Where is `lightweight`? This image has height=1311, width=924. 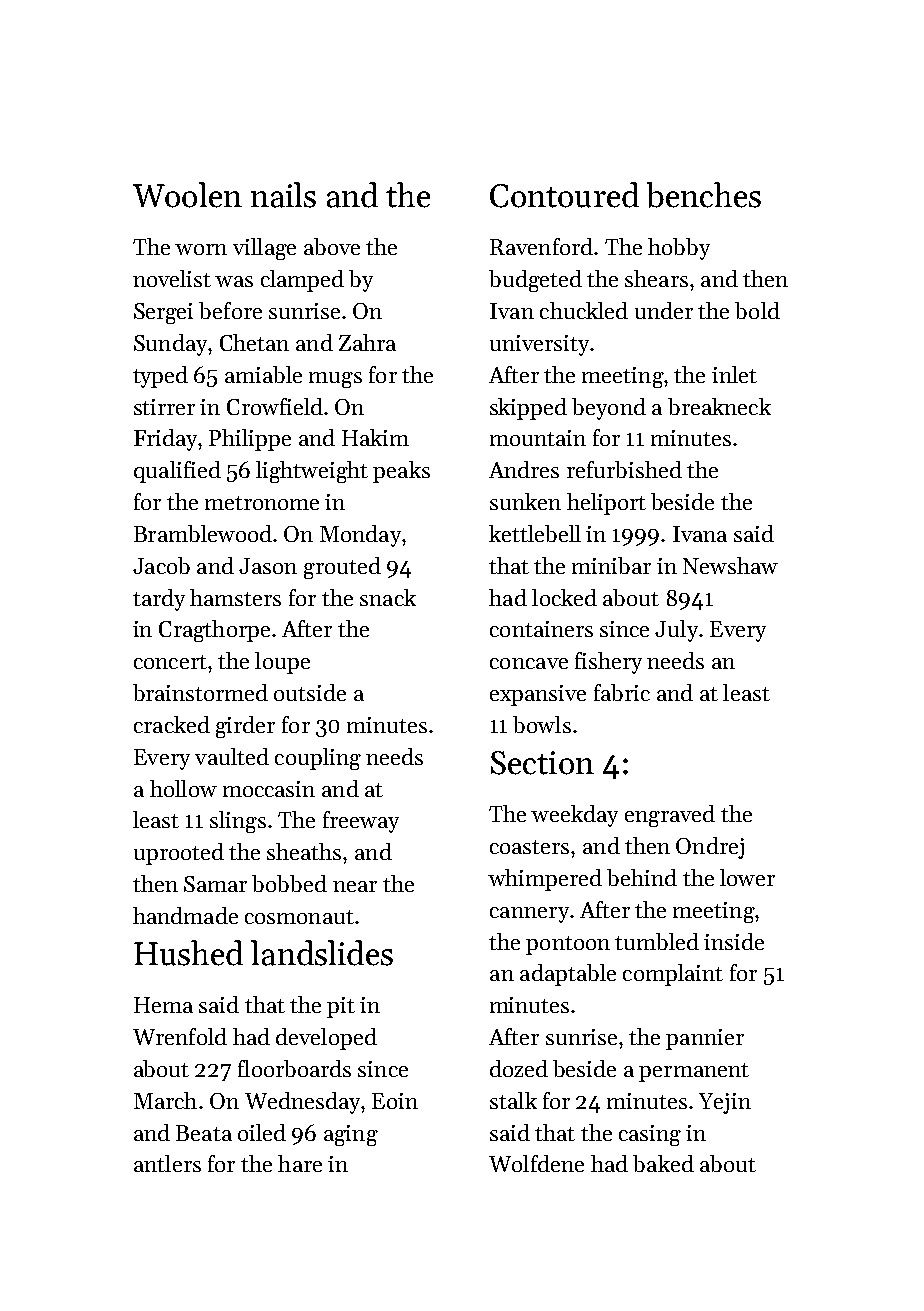 lightweight is located at coordinates (312, 472).
